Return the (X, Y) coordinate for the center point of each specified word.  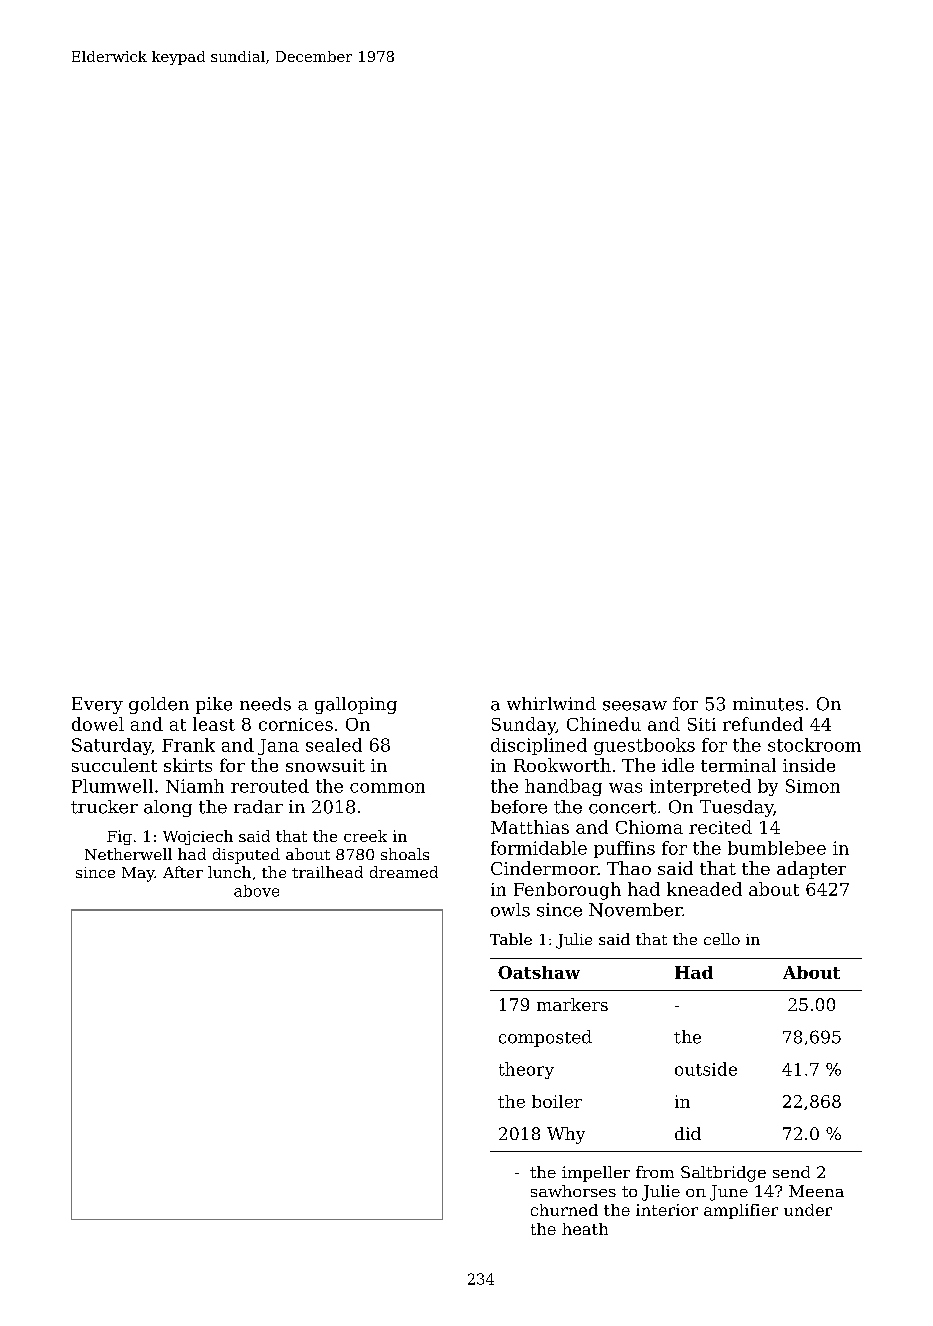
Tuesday (736, 808)
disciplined (539, 746)
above (256, 891)
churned (564, 1210)
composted (545, 1038)
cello (722, 939)
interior (667, 1210)
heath (585, 1229)
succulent (114, 765)
